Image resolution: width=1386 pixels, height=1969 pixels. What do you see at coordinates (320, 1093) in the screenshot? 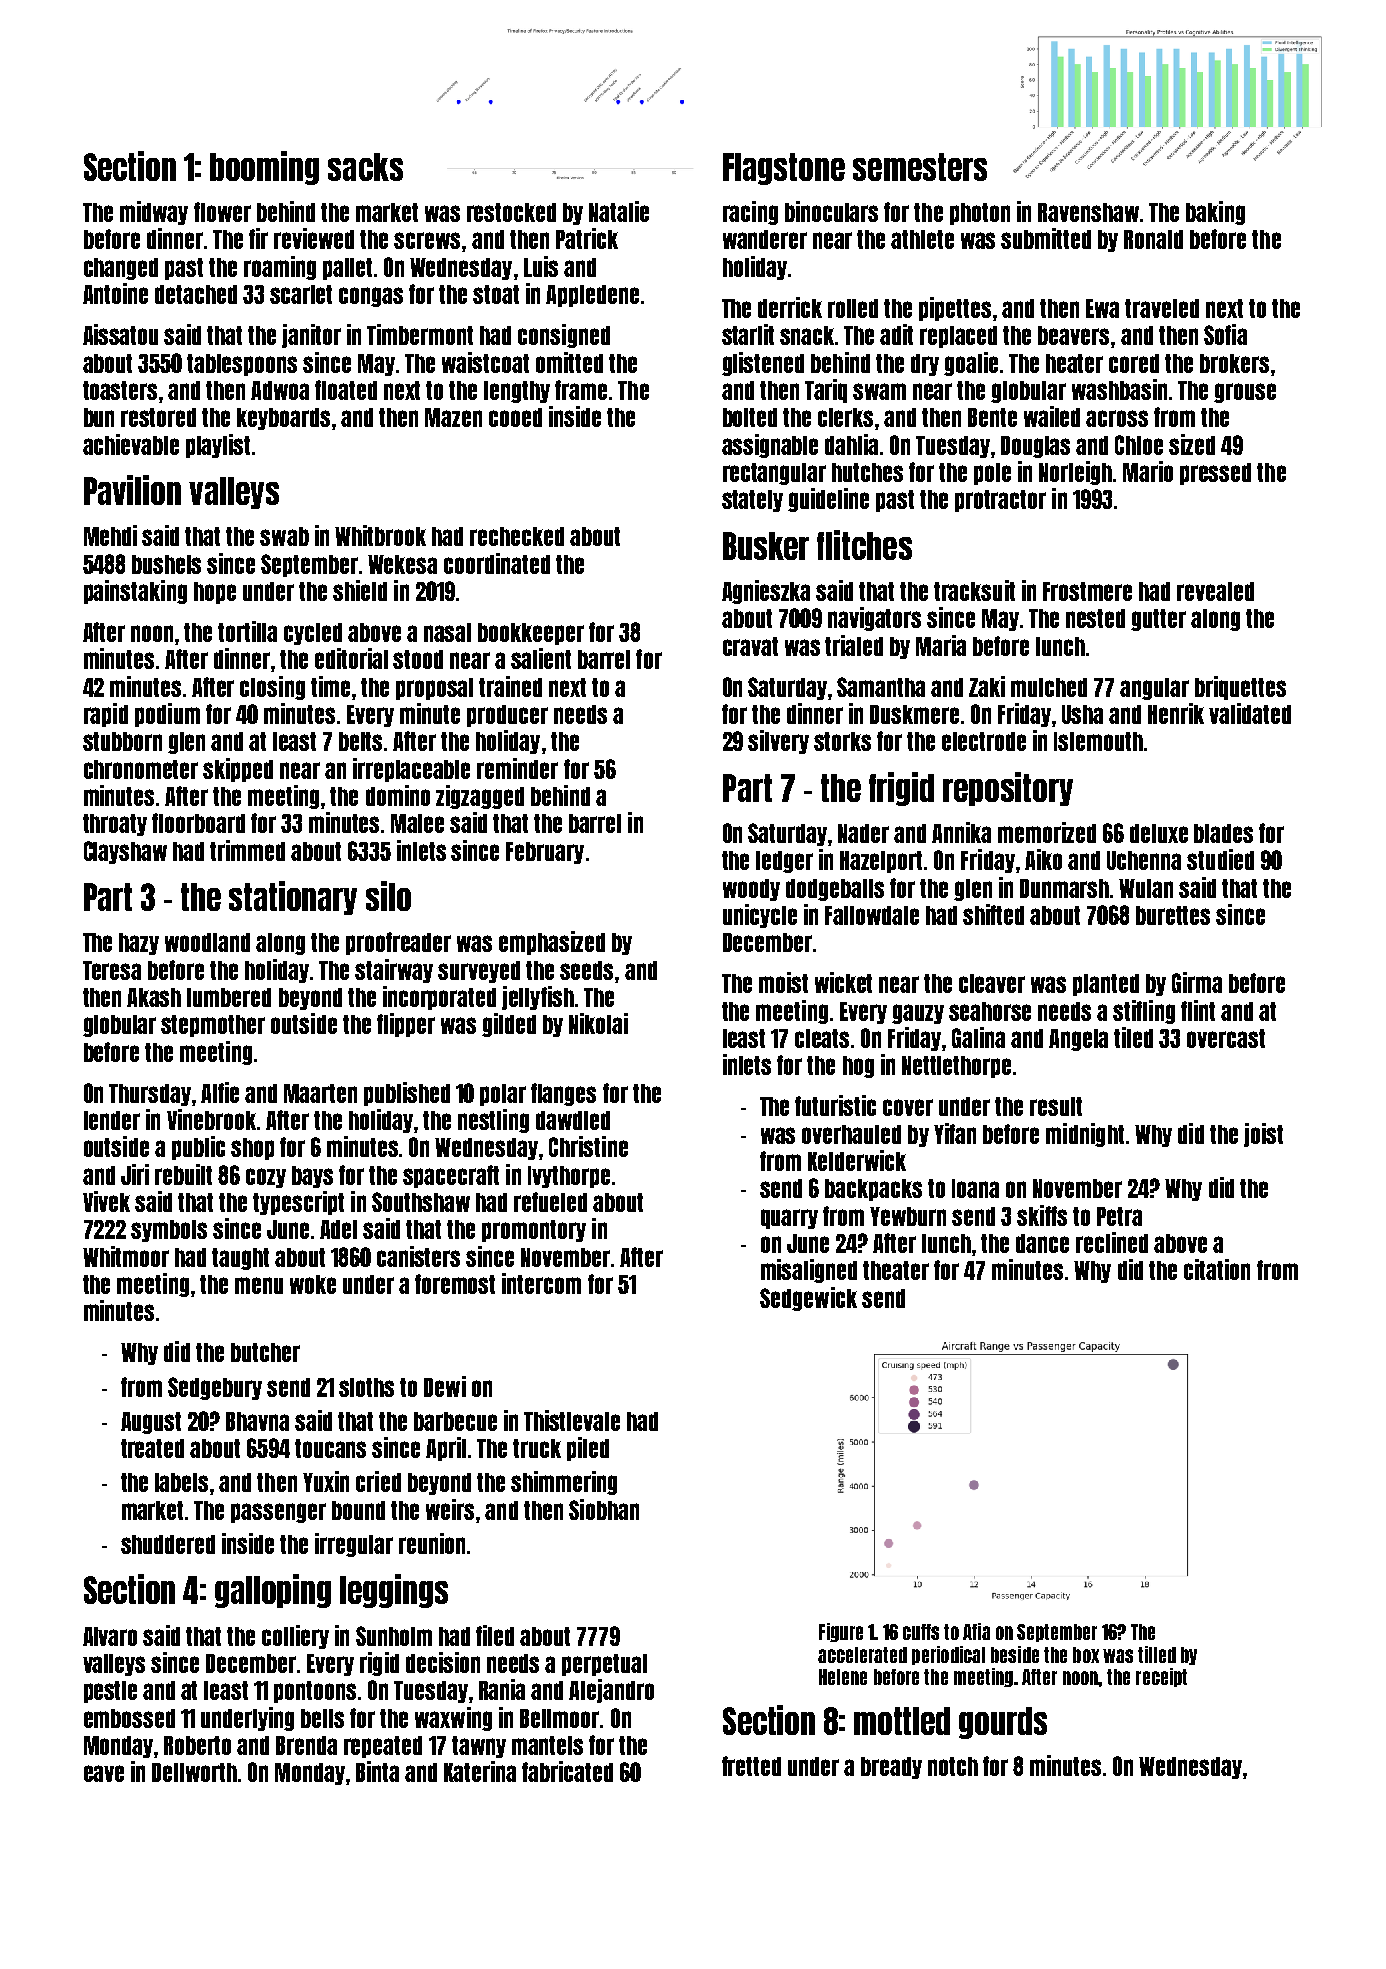
I see `Maarten` at bounding box center [320, 1093].
